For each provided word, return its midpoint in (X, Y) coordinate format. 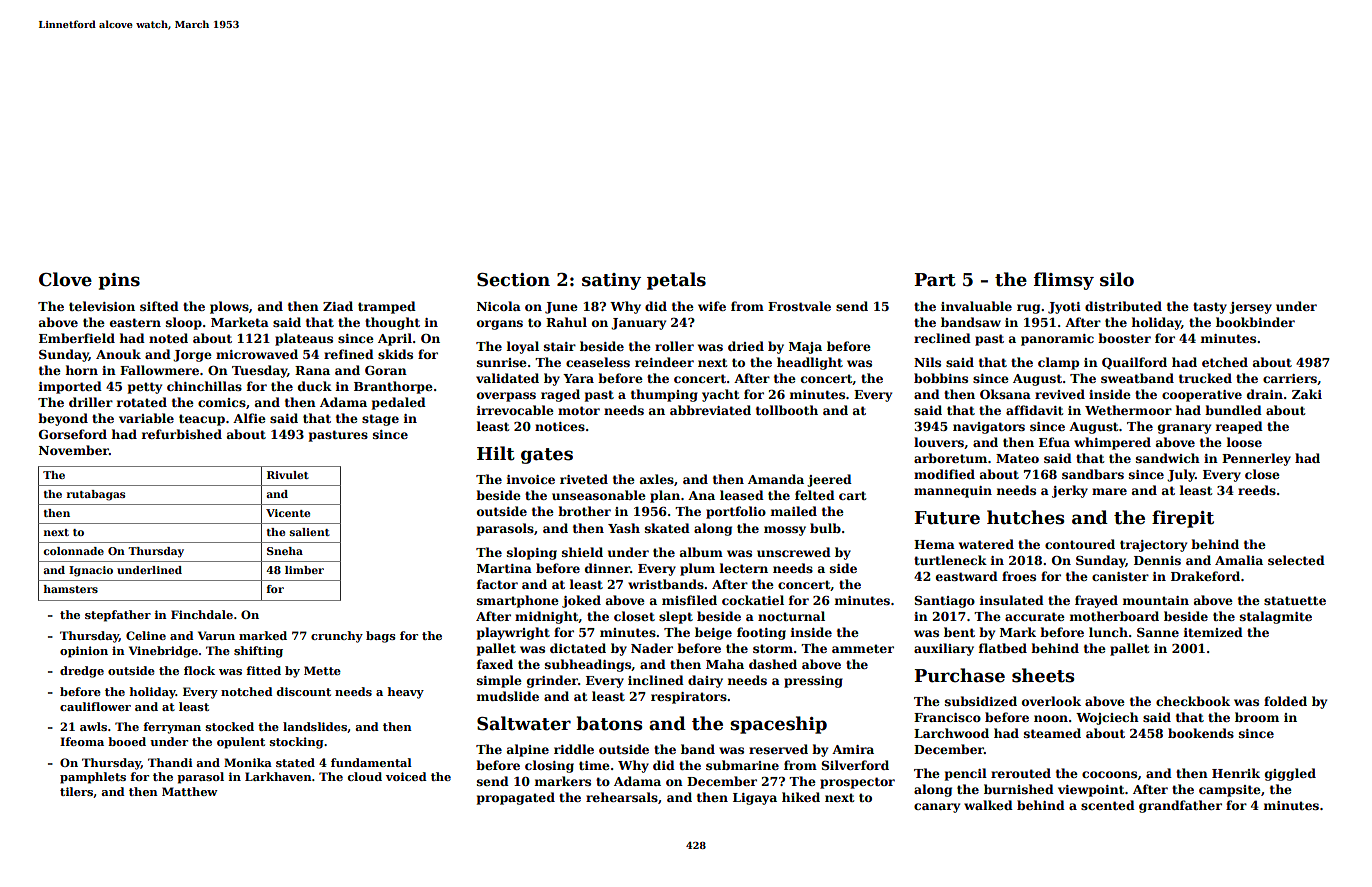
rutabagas (96, 495)
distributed (1123, 306)
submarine (742, 765)
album (701, 552)
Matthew (190, 791)
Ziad (338, 306)
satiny (611, 281)
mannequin (953, 492)
